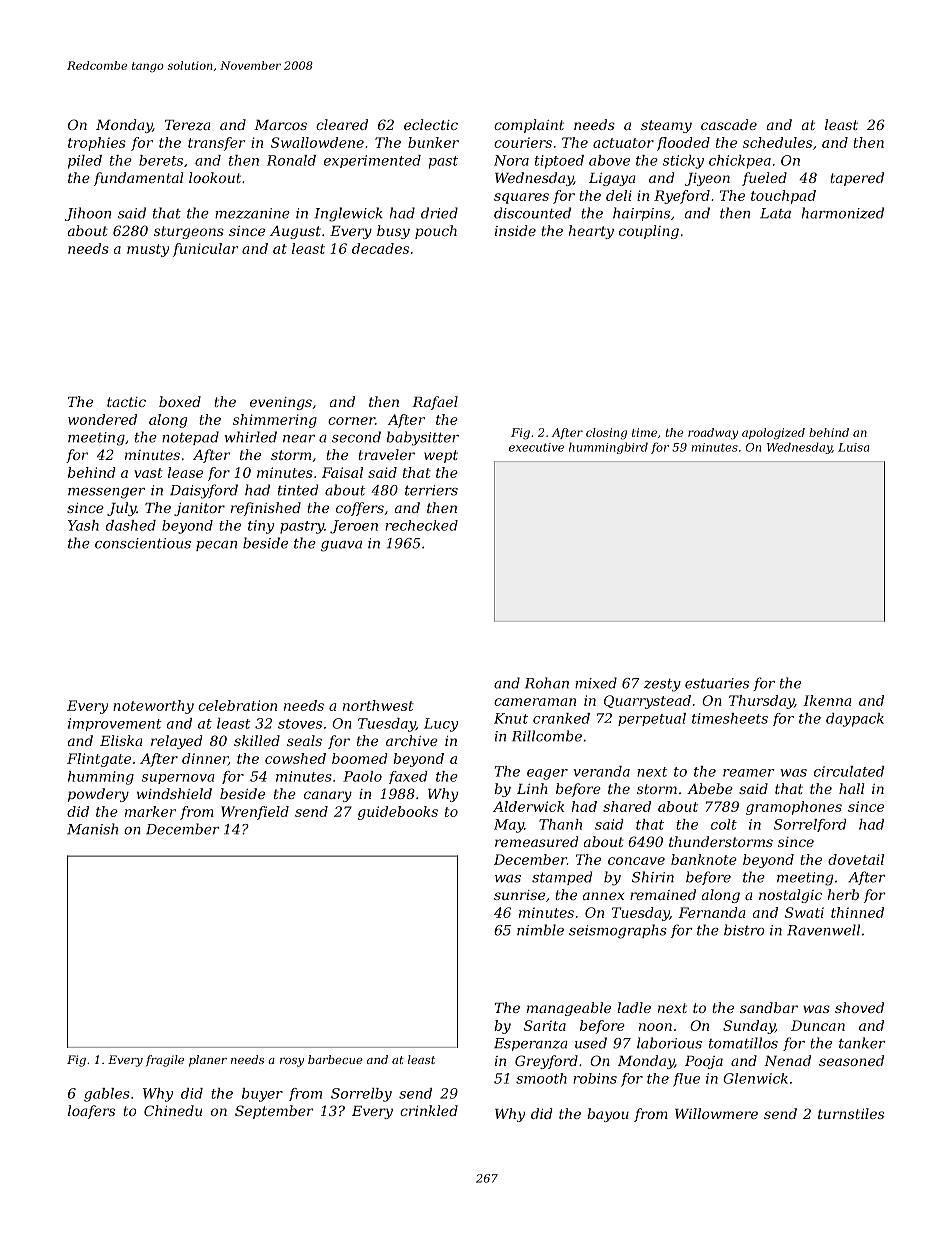 Image resolution: width=952 pixels, height=1233 pixels. What do you see at coordinates (710, 788) in the screenshot?
I see `Abebe` at bounding box center [710, 788].
